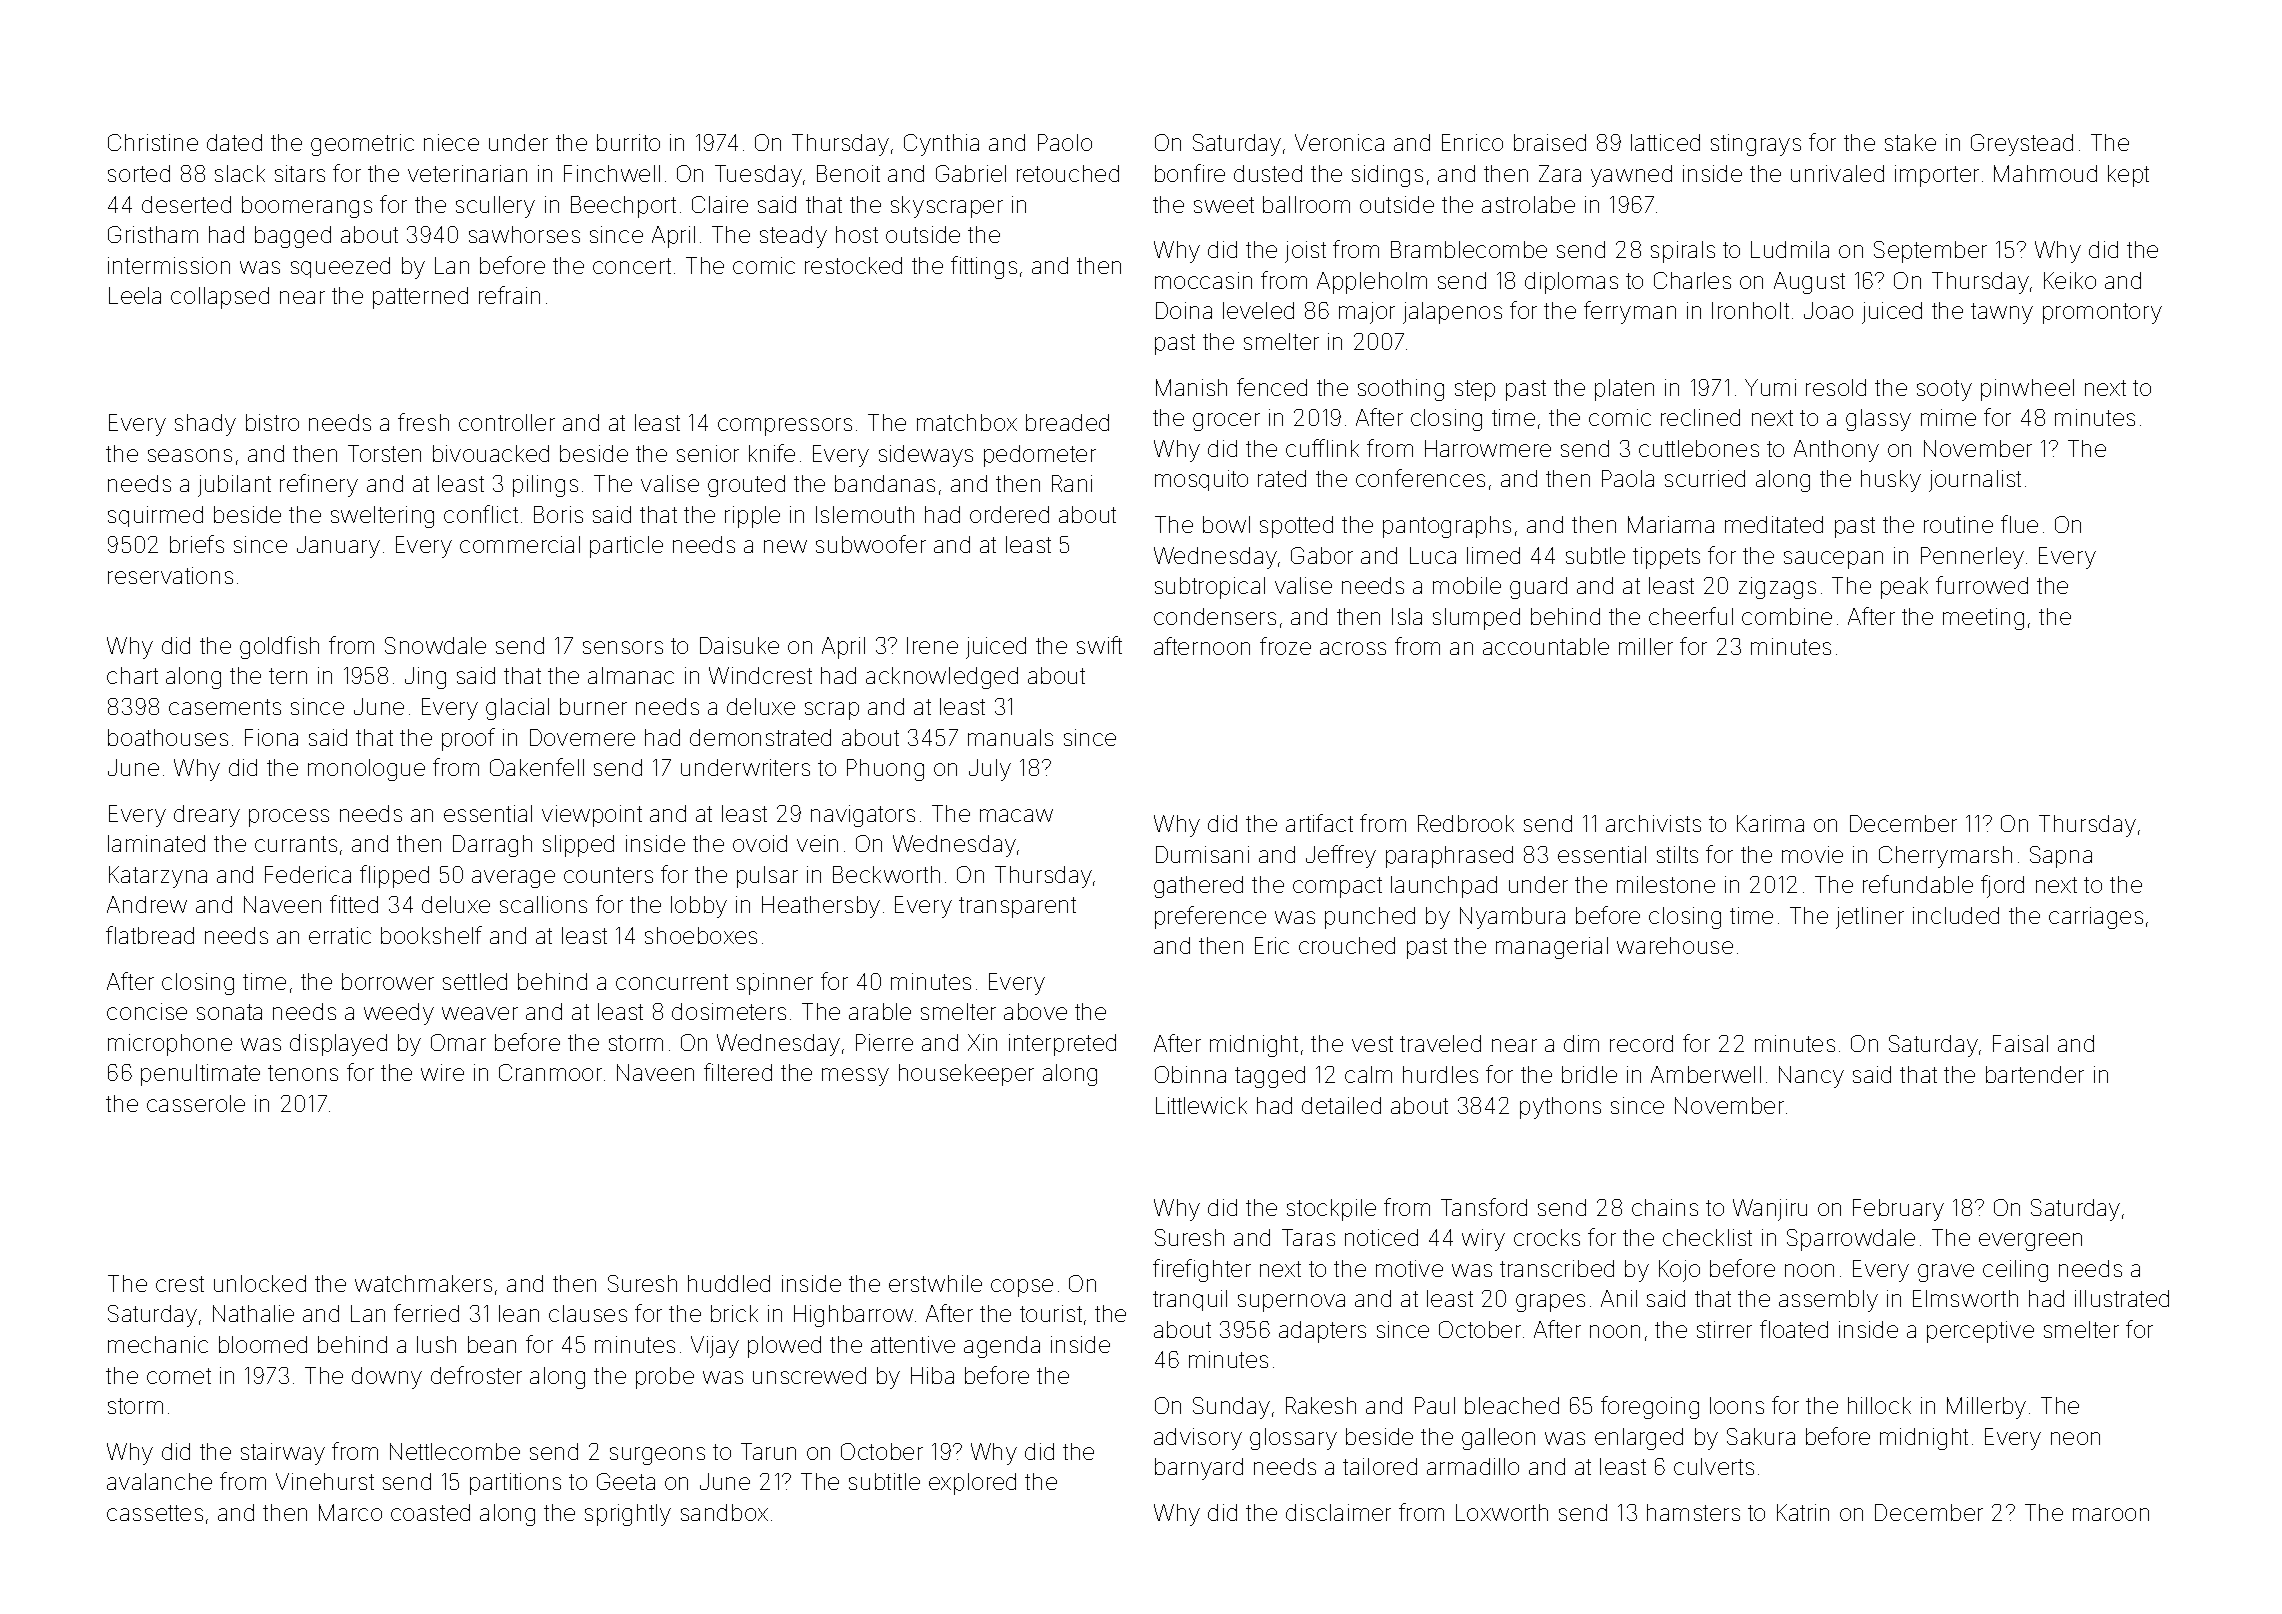 This page has height=1614, width=2282. I want to click on Greystead, so click(2022, 145).
